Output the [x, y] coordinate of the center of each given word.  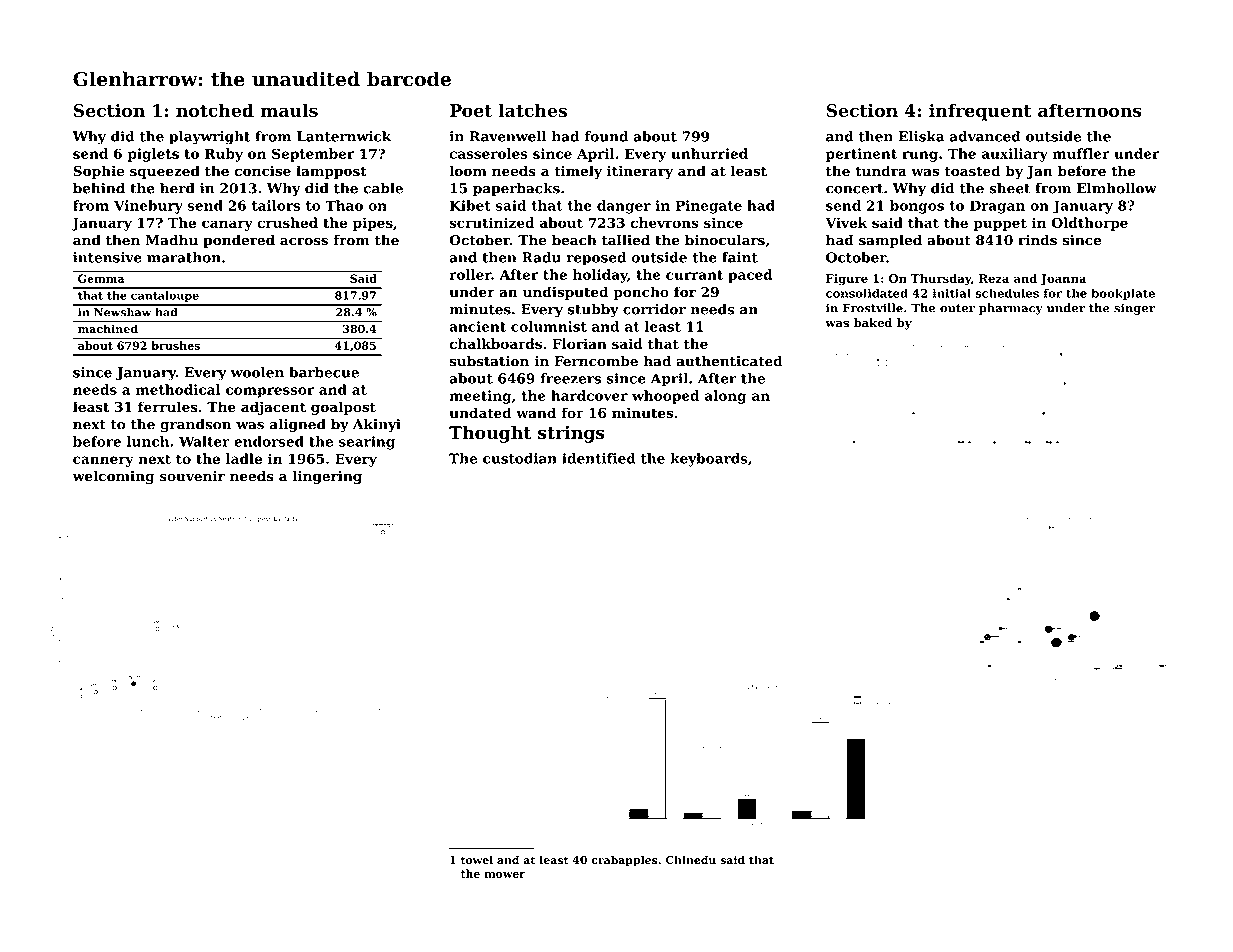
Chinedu [691, 860]
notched [215, 110]
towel [477, 860]
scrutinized [491, 222]
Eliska [921, 136]
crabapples [624, 861]
